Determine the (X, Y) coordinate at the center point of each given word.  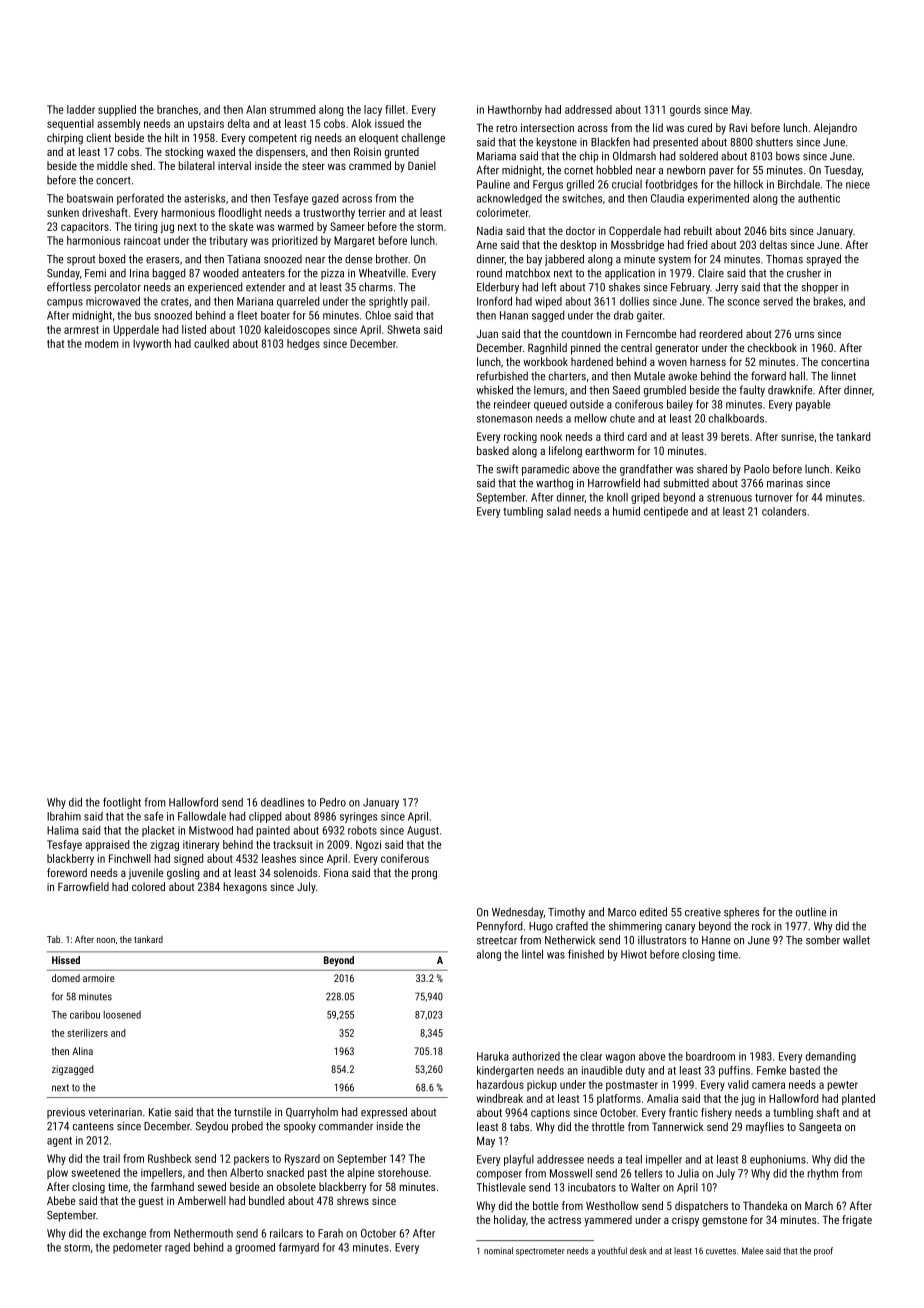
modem (102, 343)
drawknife (790, 390)
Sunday (63, 274)
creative (703, 912)
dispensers (280, 153)
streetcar (497, 940)
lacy (373, 110)
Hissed (66, 960)
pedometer (137, 1248)
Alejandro (835, 129)
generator (677, 349)
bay (534, 260)
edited (653, 912)
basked (493, 450)
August (423, 831)
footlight (122, 803)
